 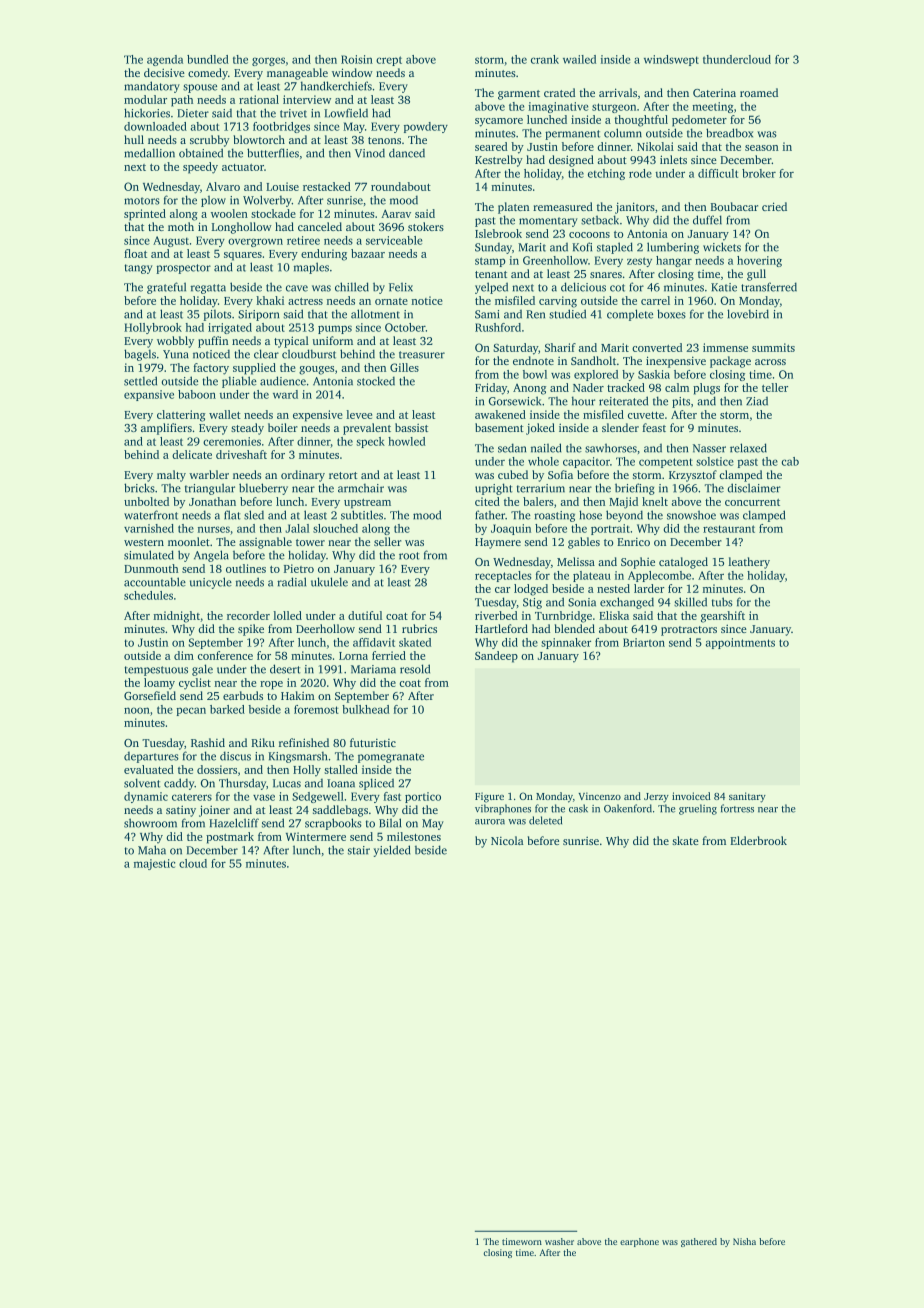 What do you see at coordinates (548, 222) in the document?
I see `momentary` at bounding box center [548, 222].
